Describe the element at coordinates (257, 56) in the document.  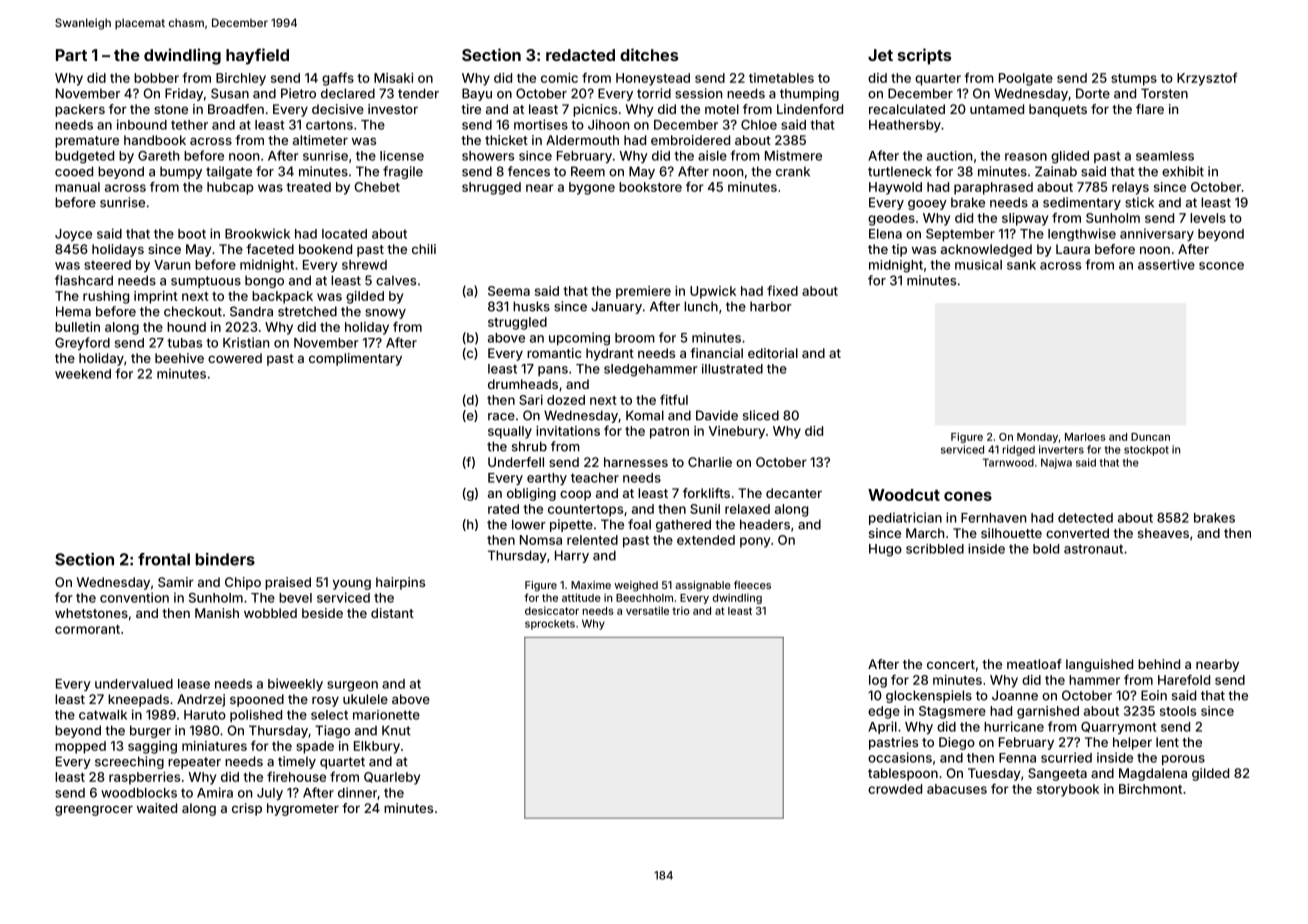
I see `hayfield` at that location.
